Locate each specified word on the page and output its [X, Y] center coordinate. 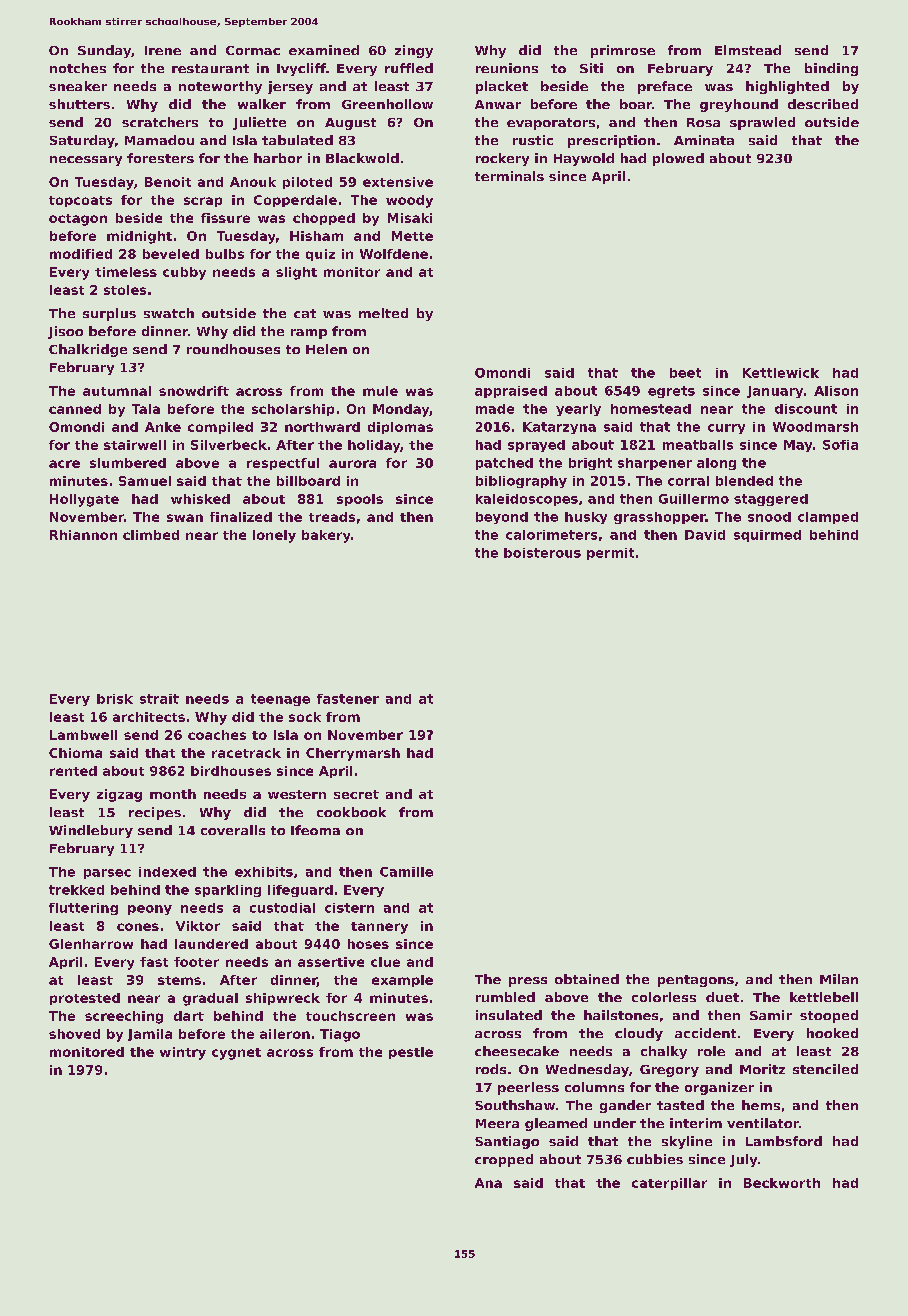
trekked [76, 890]
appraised [511, 392]
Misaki [410, 218]
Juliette [259, 123]
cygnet [236, 1054]
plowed [678, 159]
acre [64, 464]
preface [665, 87]
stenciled [825, 1069]
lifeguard [300, 891]
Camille [406, 872]
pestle [411, 1053]
